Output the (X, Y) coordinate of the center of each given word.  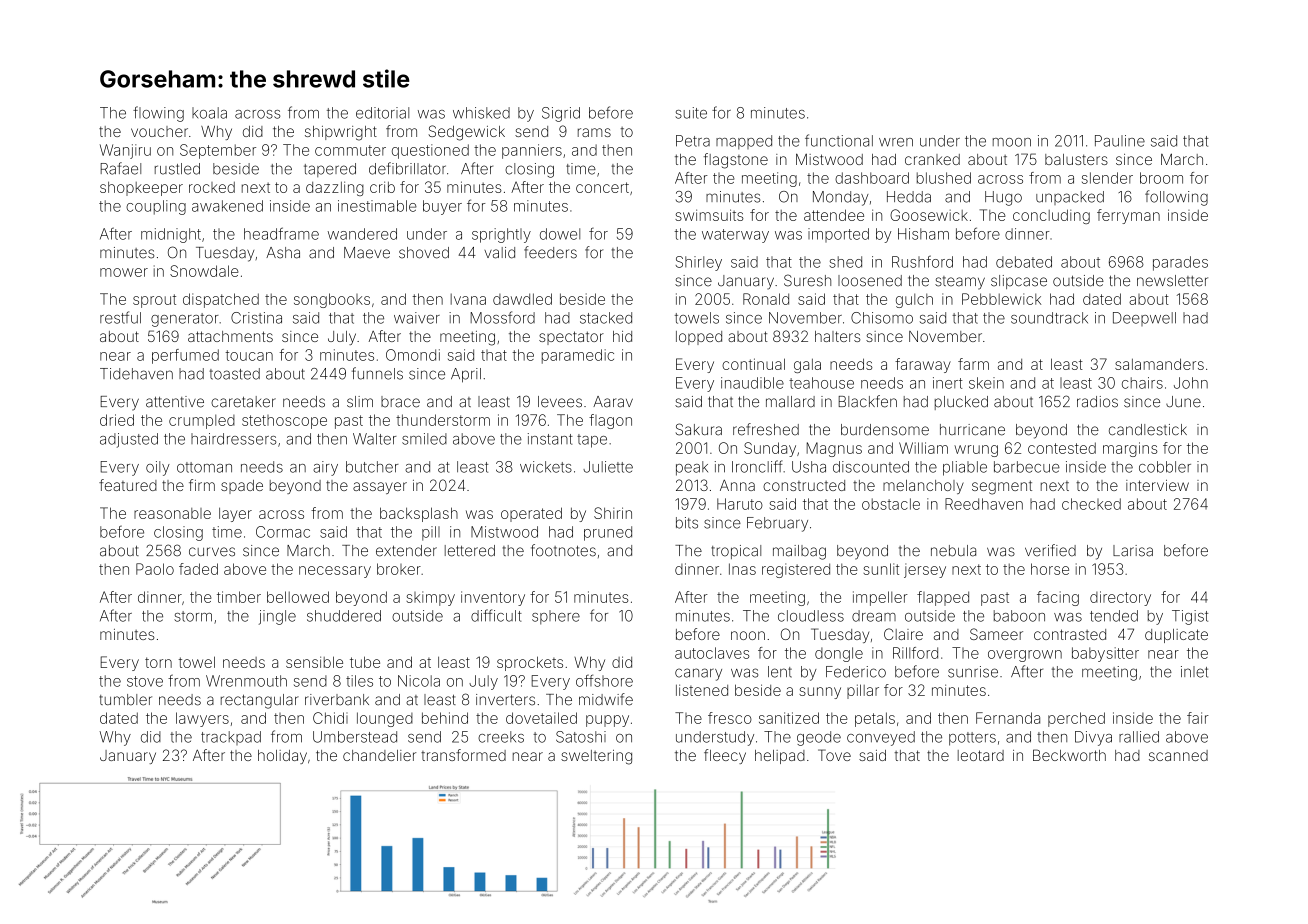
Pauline (1120, 141)
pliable (965, 468)
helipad (780, 757)
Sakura (699, 429)
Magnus (834, 449)
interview (1157, 485)
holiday (282, 757)
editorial (382, 113)
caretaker (243, 402)
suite (691, 113)
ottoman (204, 467)
